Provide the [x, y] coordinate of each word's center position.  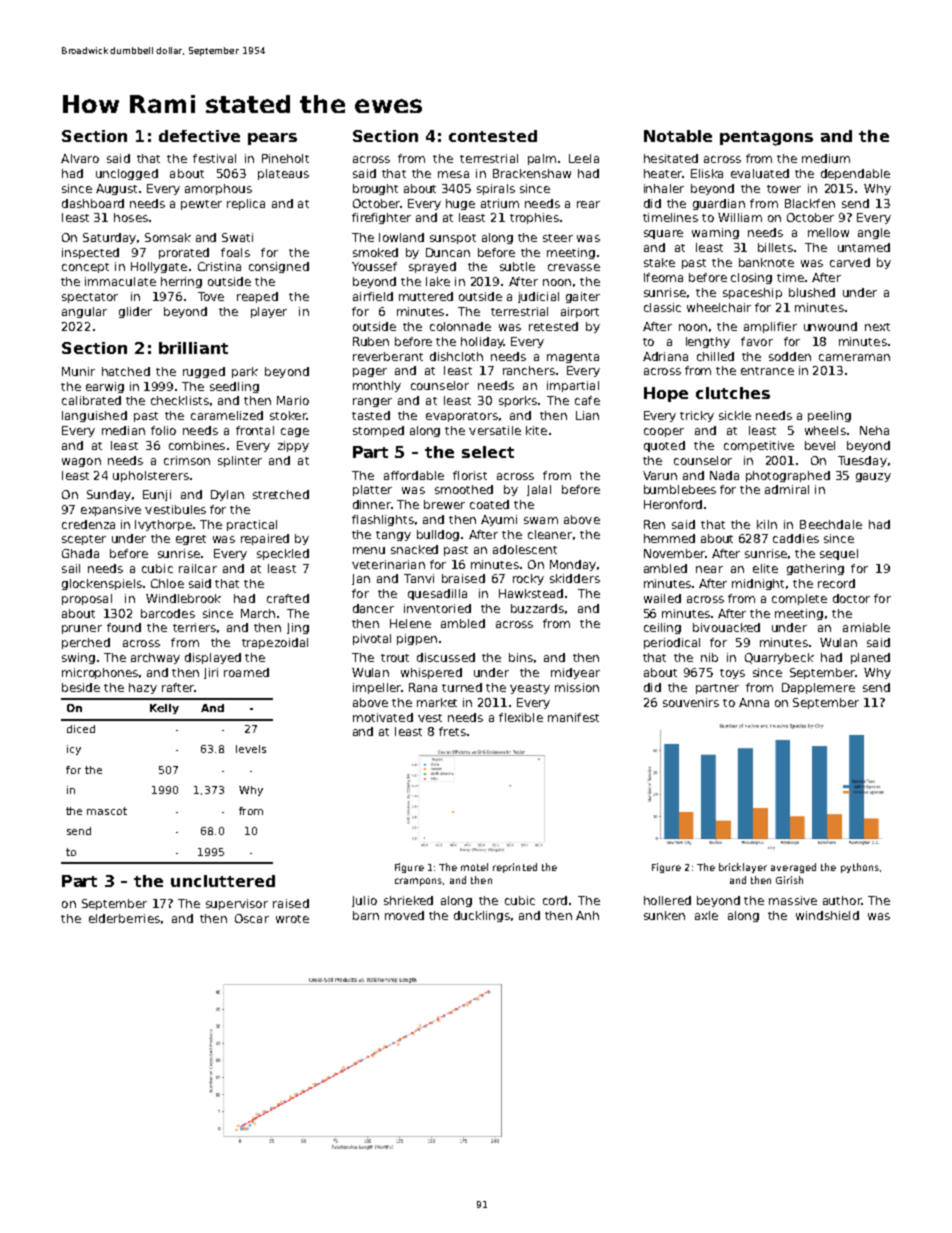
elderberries [124, 918]
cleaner [550, 534]
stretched [281, 494]
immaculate [120, 281]
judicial [538, 297]
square [663, 234]
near [709, 569]
